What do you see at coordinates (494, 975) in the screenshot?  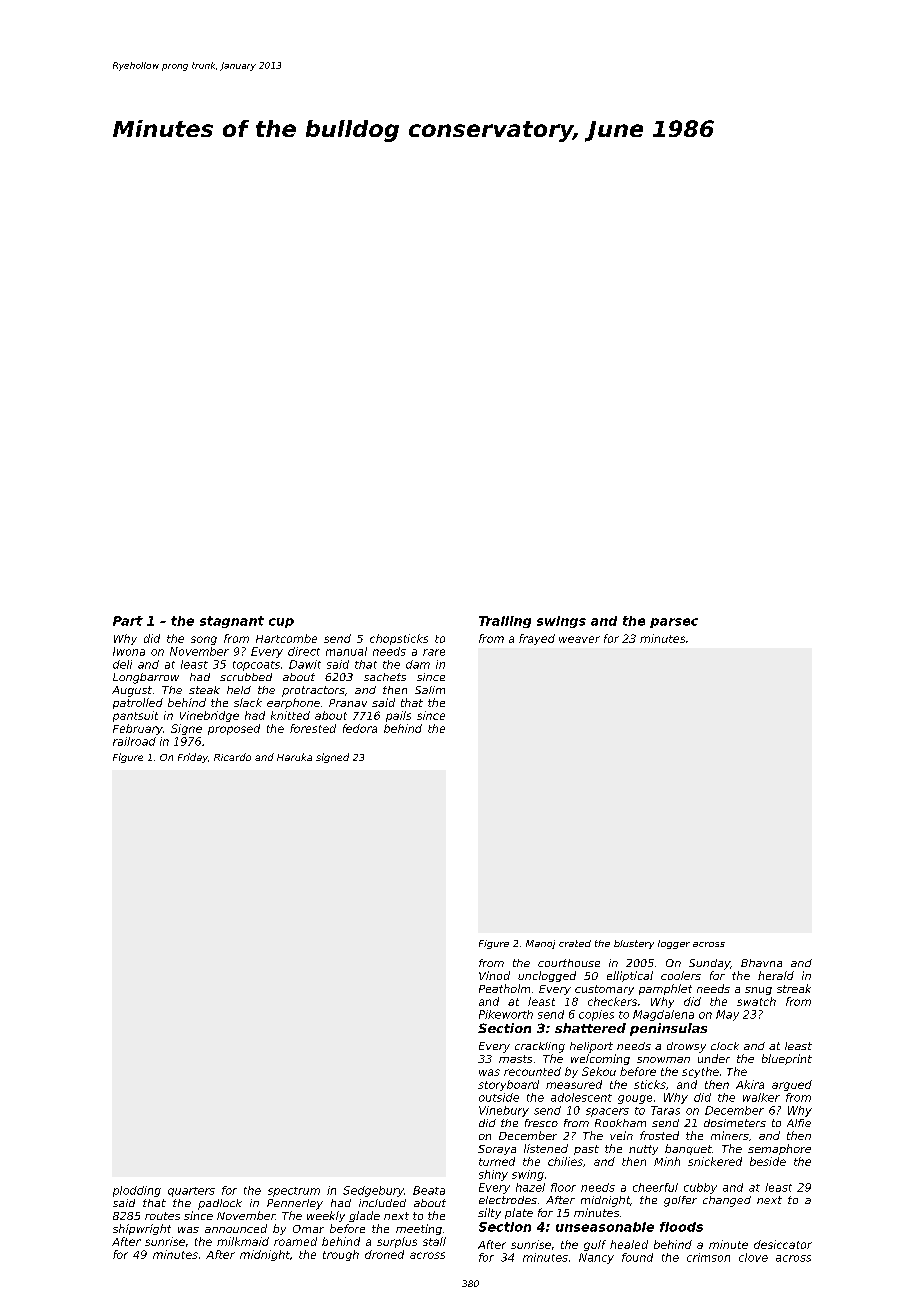 I see `Vinod` at bounding box center [494, 975].
